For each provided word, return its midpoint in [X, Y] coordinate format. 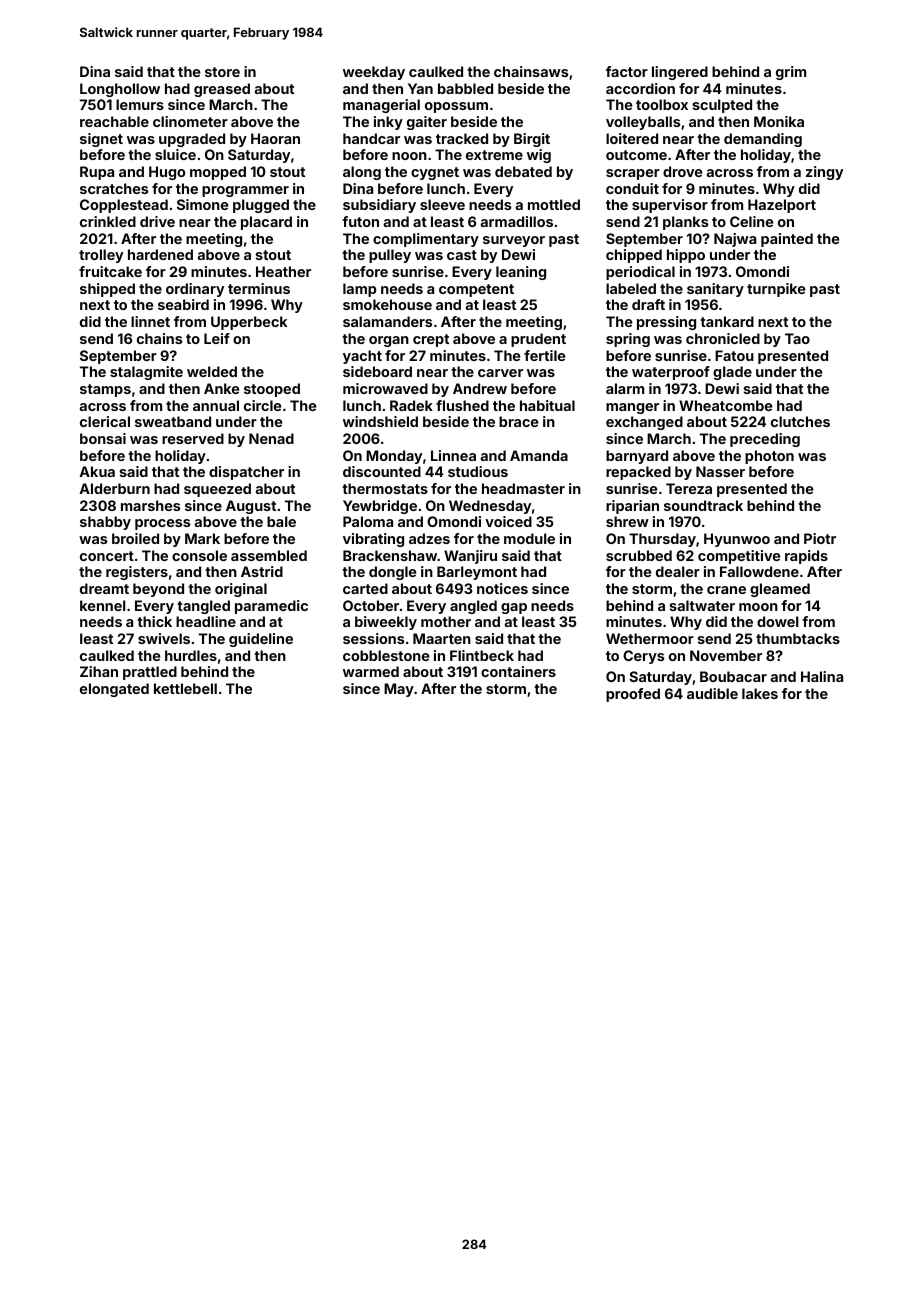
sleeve [442, 204]
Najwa [735, 240]
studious [478, 471]
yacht [362, 357]
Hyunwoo [737, 540]
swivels [164, 638]
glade [732, 373]
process [162, 524]
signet [101, 140]
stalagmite [146, 373]
